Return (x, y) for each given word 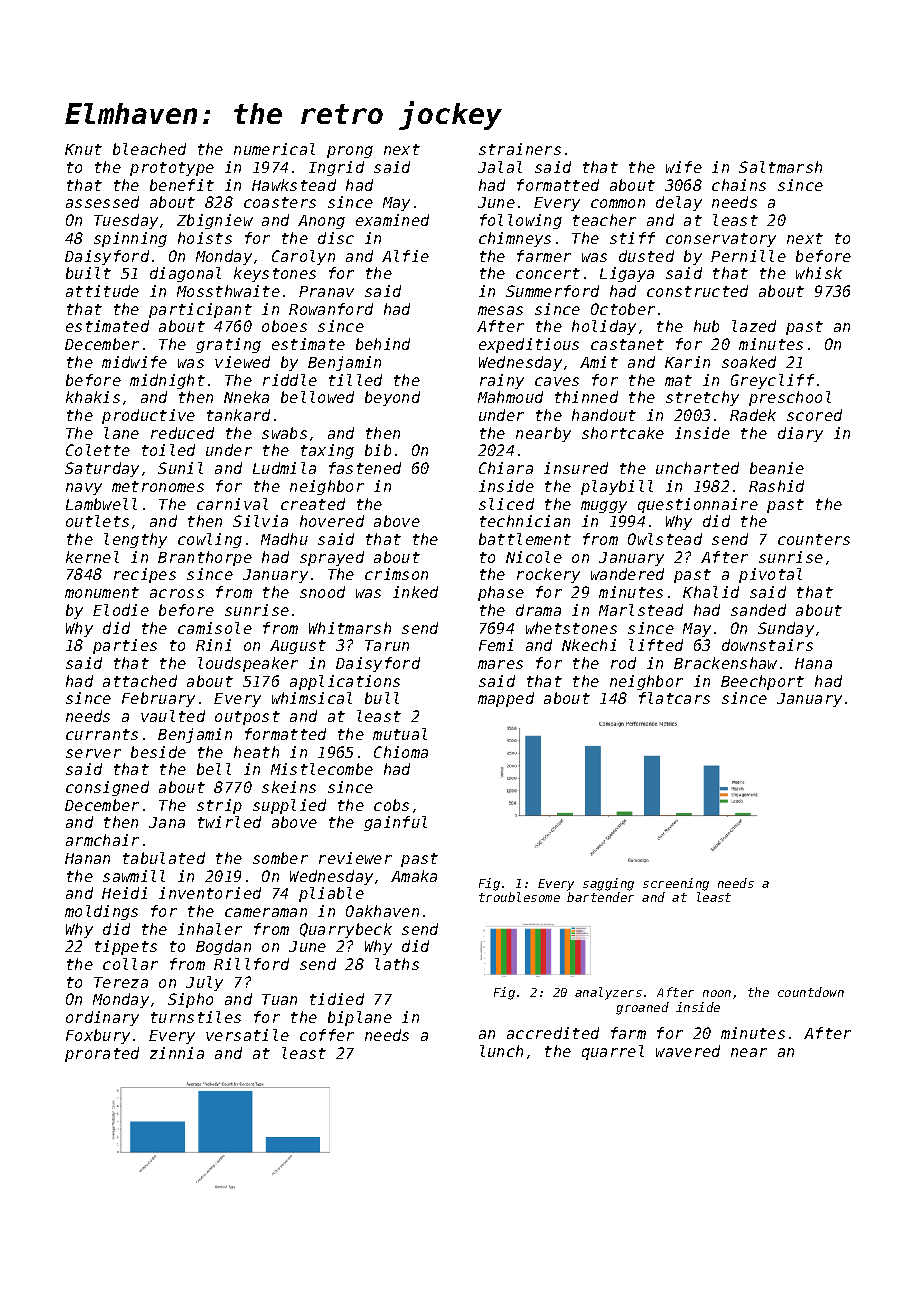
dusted (646, 256)
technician (525, 521)
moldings (101, 912)
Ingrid (336, 168)
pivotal (770, 575)
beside (158, 752)
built (88, 273)
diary (800, 434)
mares (500, 664)
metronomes (158, 486)
